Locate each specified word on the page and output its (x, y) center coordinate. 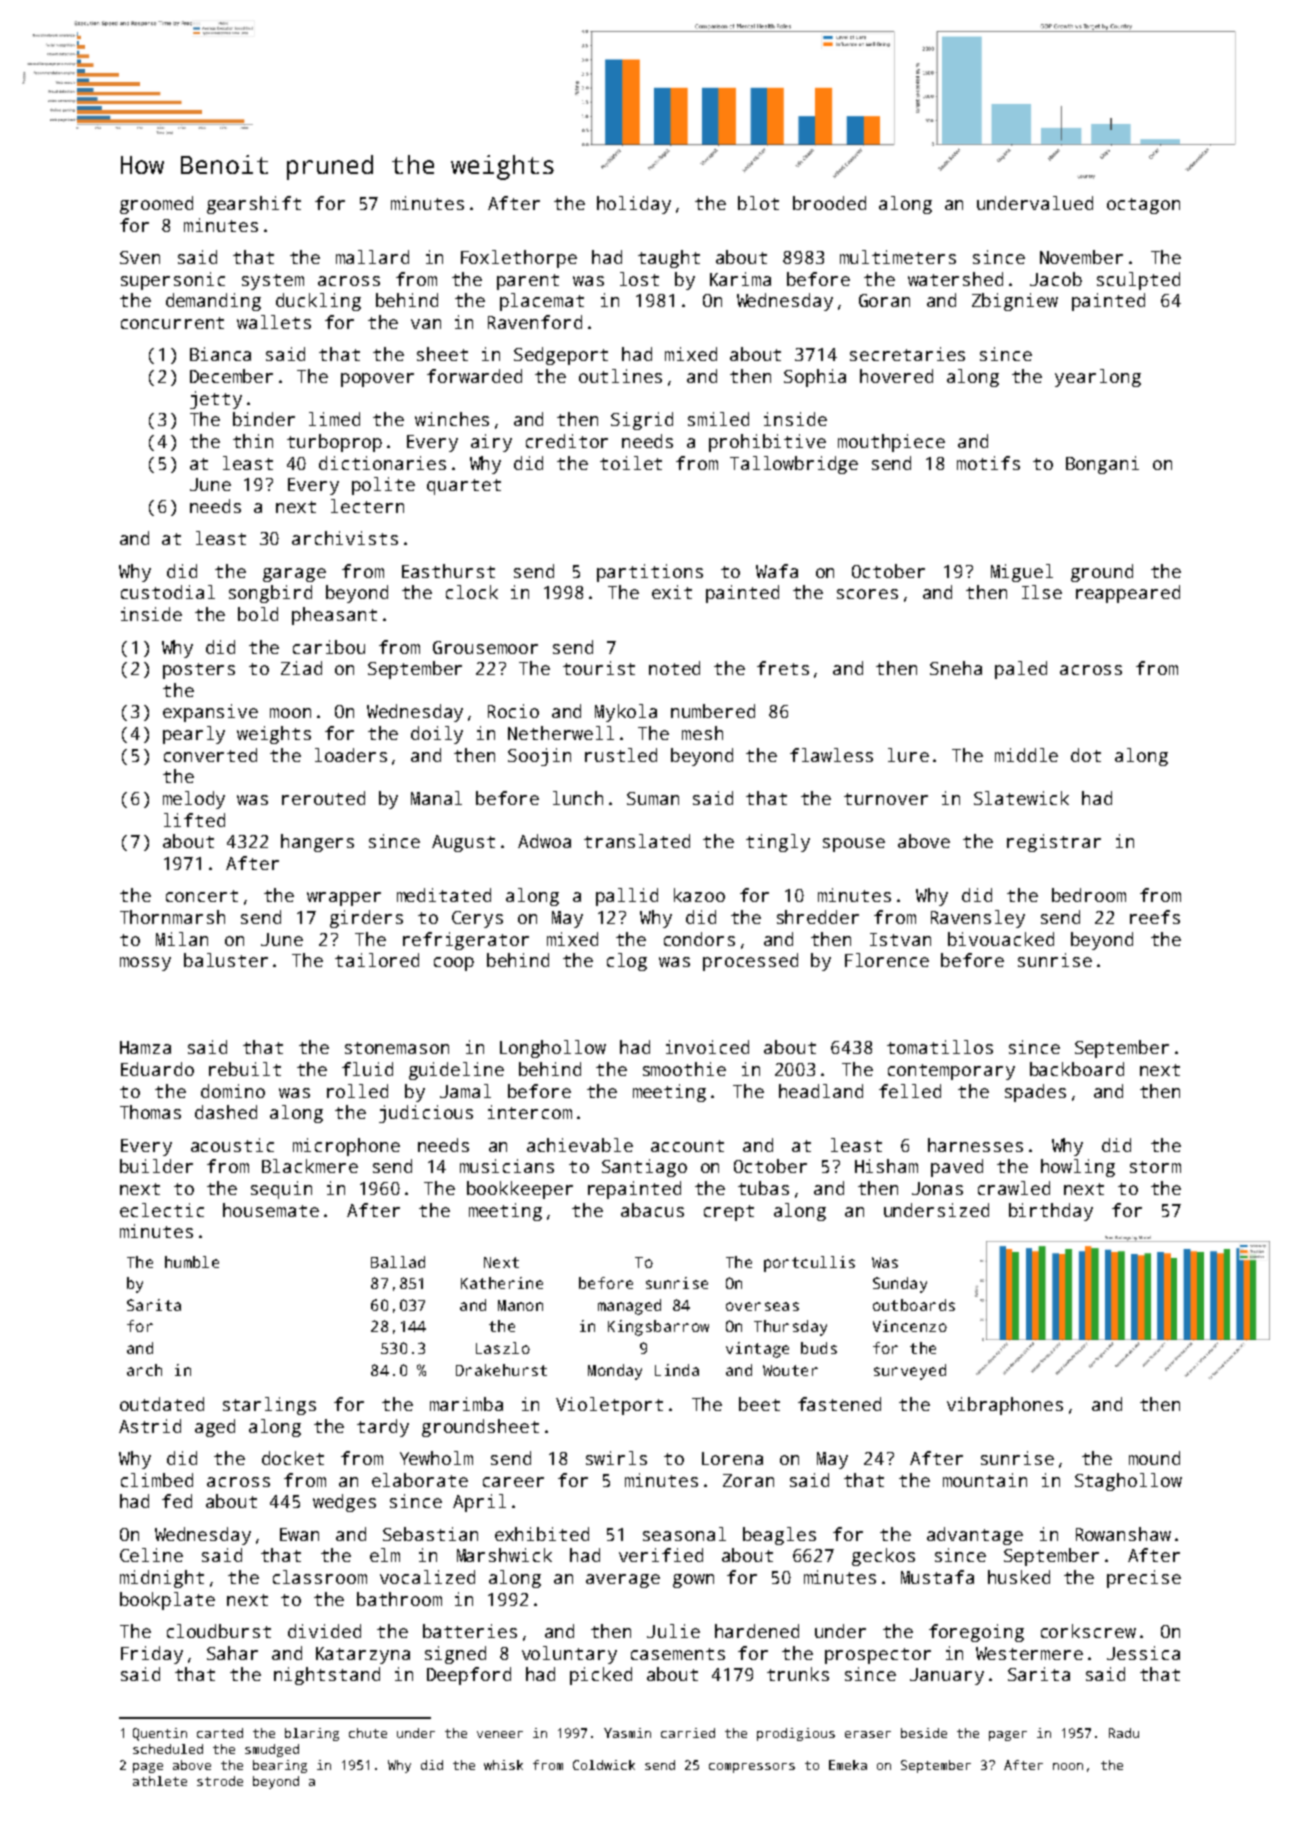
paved (957, 1168)
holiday (634, 205)
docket (293, 1458)
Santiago (644, 1168)
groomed (156, 205)
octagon (1143, 206)
